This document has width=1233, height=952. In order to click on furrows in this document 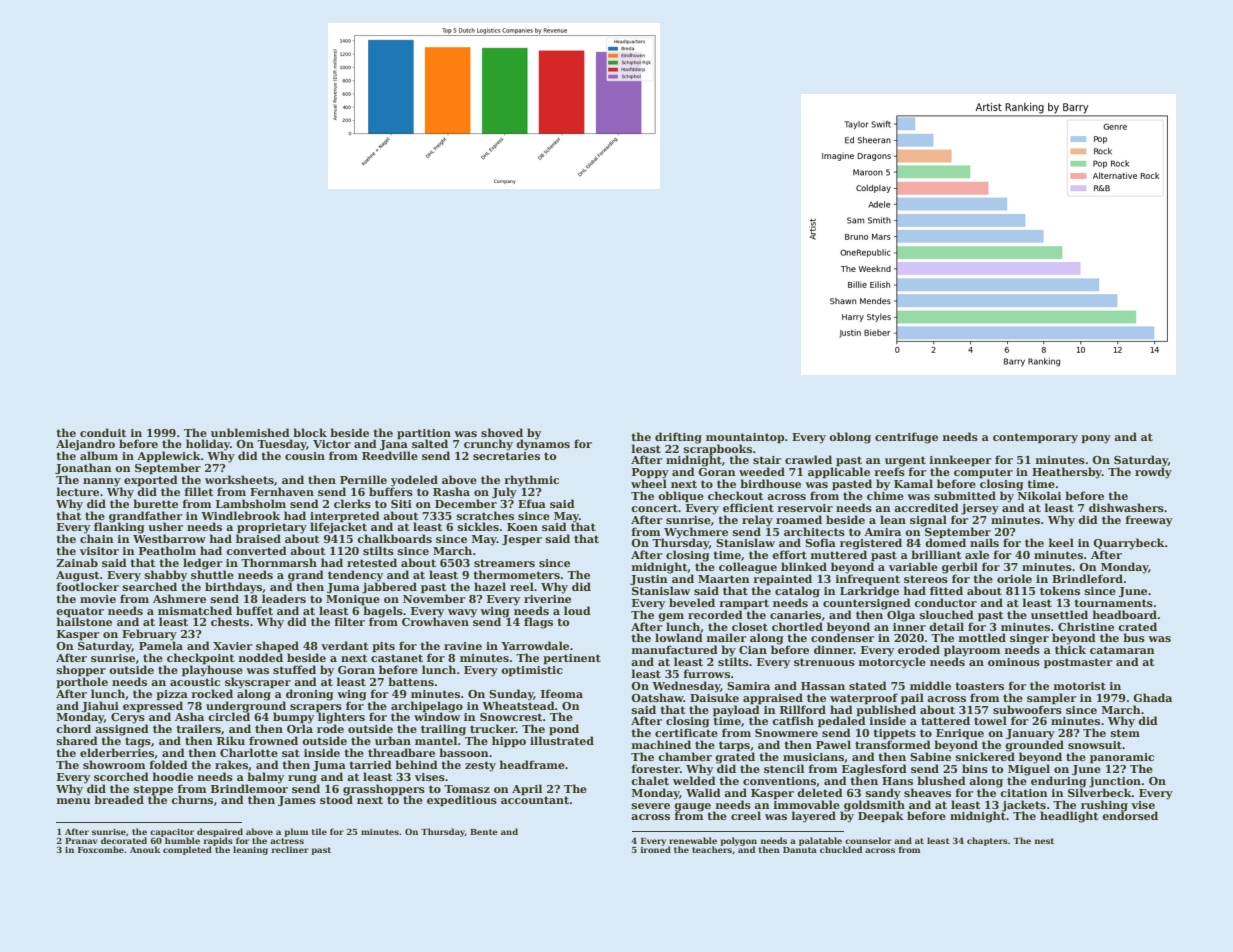, I will do `click(706, 673)`.
